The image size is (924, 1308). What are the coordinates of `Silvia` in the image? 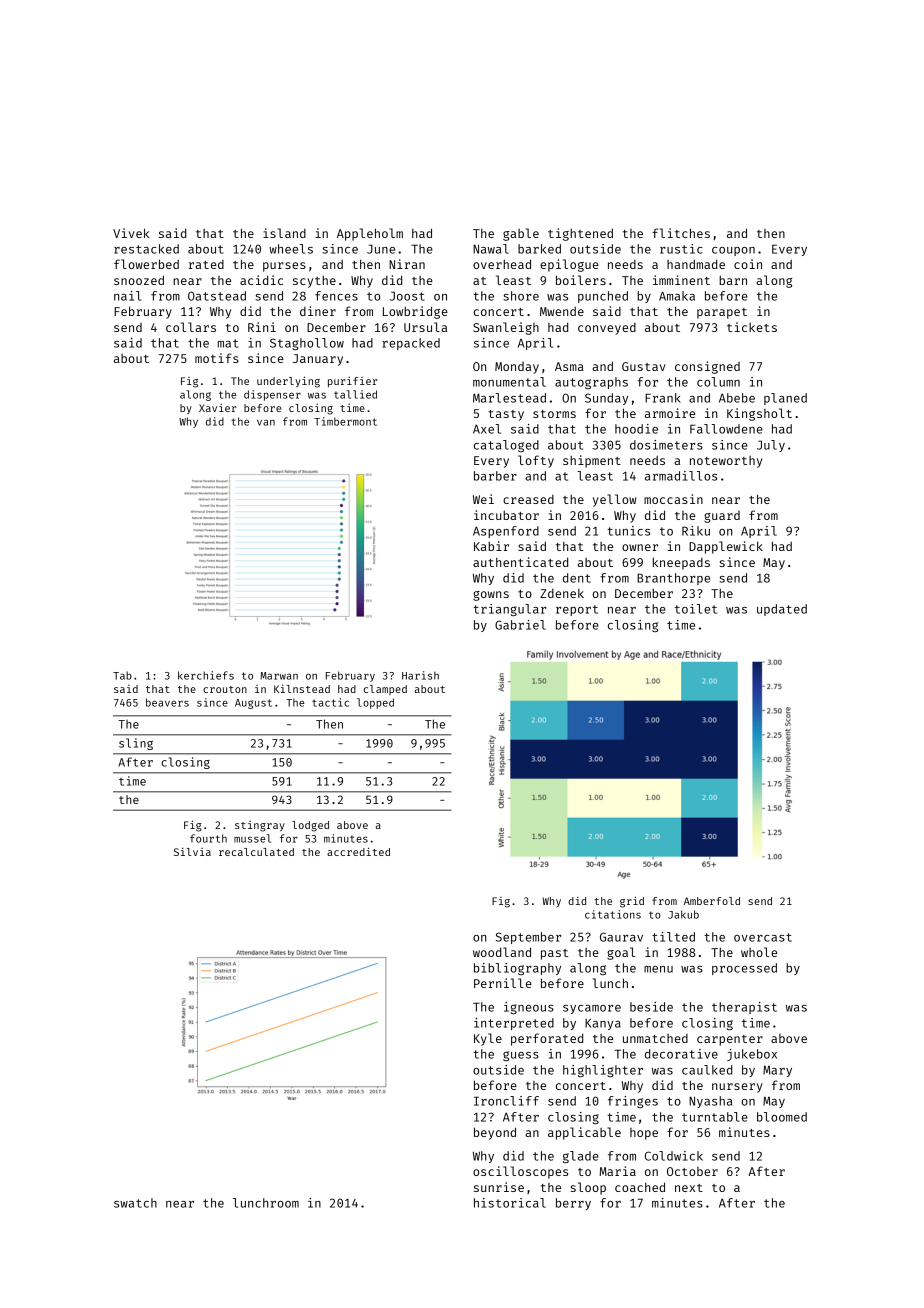 It's located at (192, 852).
